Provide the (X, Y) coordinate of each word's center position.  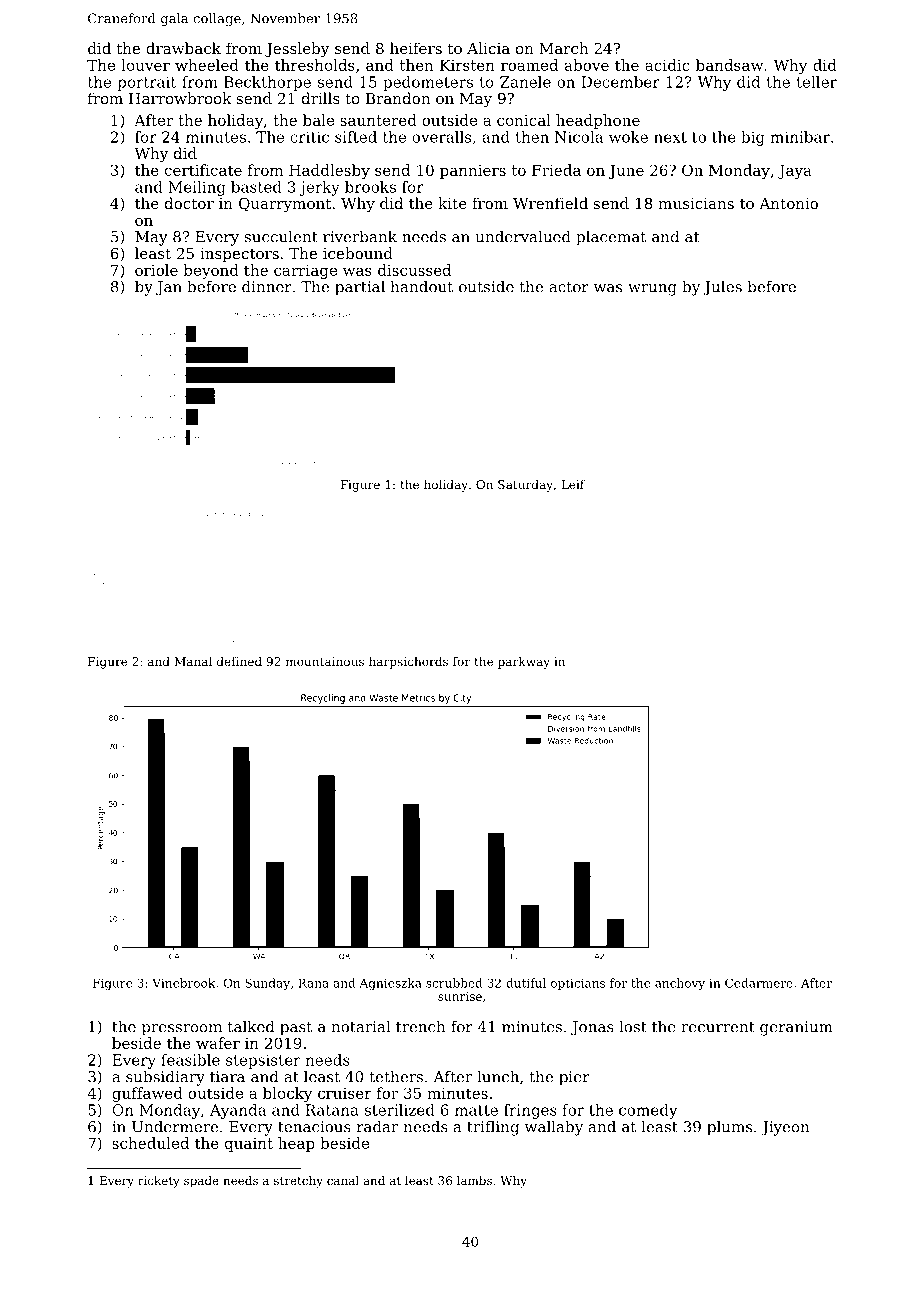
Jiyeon (785, 1128)
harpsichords (408, 663)
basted (256, 187)
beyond (211, 271)
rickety (159, 1182)
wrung (652, 290)
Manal (193, 661)
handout (422, 286)
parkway (524, 663)
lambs (474, 1180)
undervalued (523, 236)
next (670, 137)
